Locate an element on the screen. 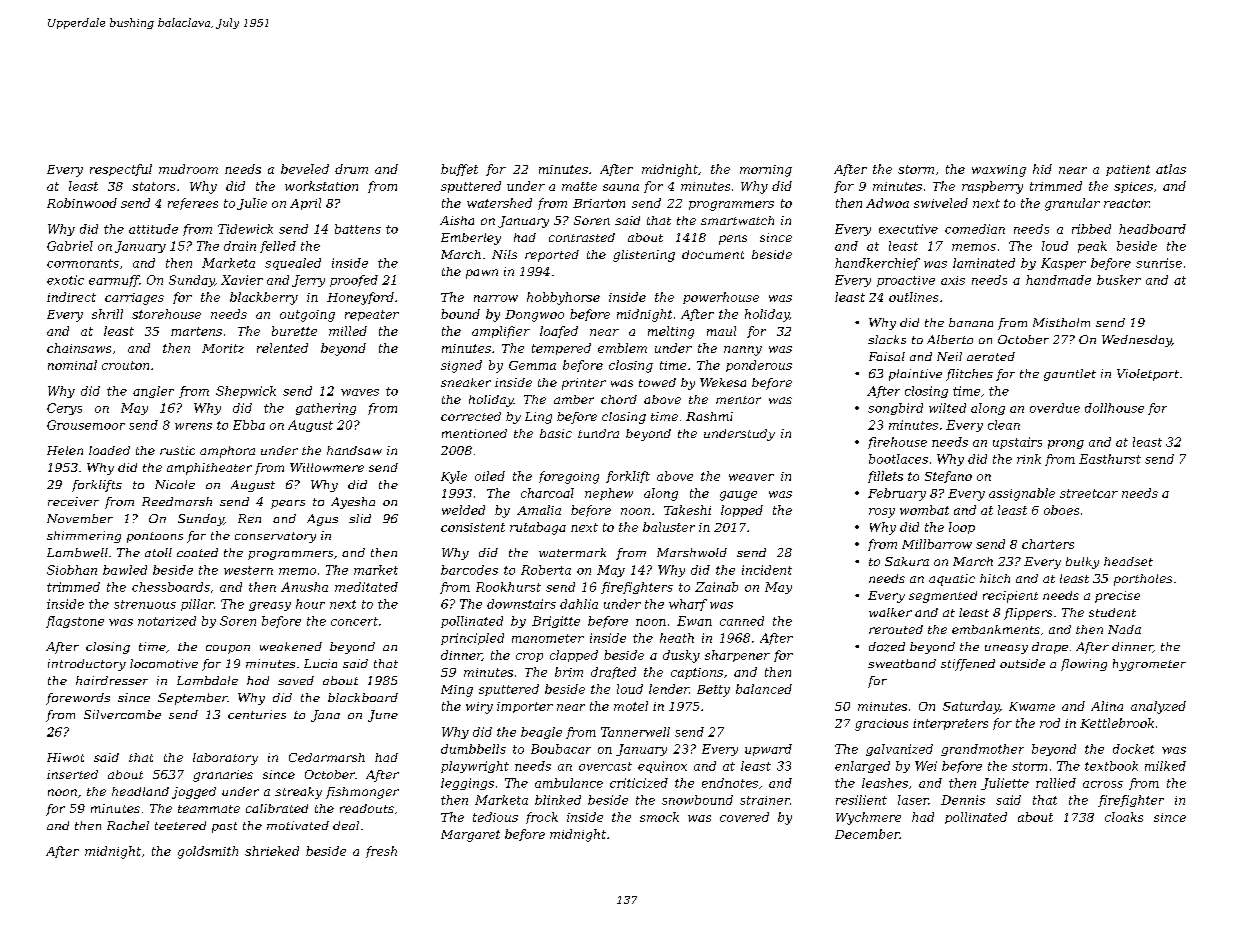 This screenshot has height=952, width=1233. Easthurst is located at coordinates (1110, 459).
